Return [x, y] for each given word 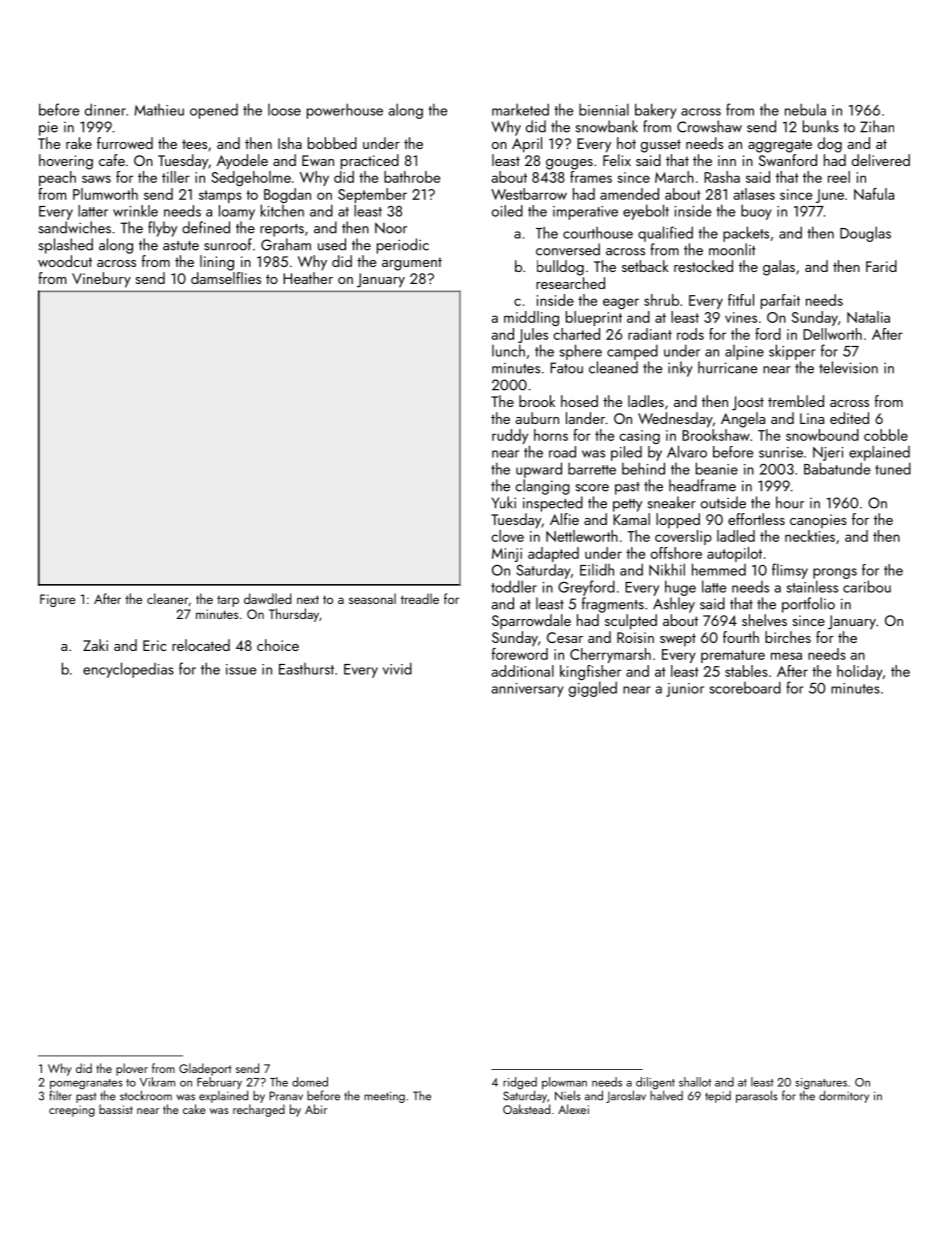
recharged [259, 1110]
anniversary [527, 690]
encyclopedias [128, 670]
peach [57, 178]
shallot [695, 1082]
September [372, 195]
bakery [656, 111]
